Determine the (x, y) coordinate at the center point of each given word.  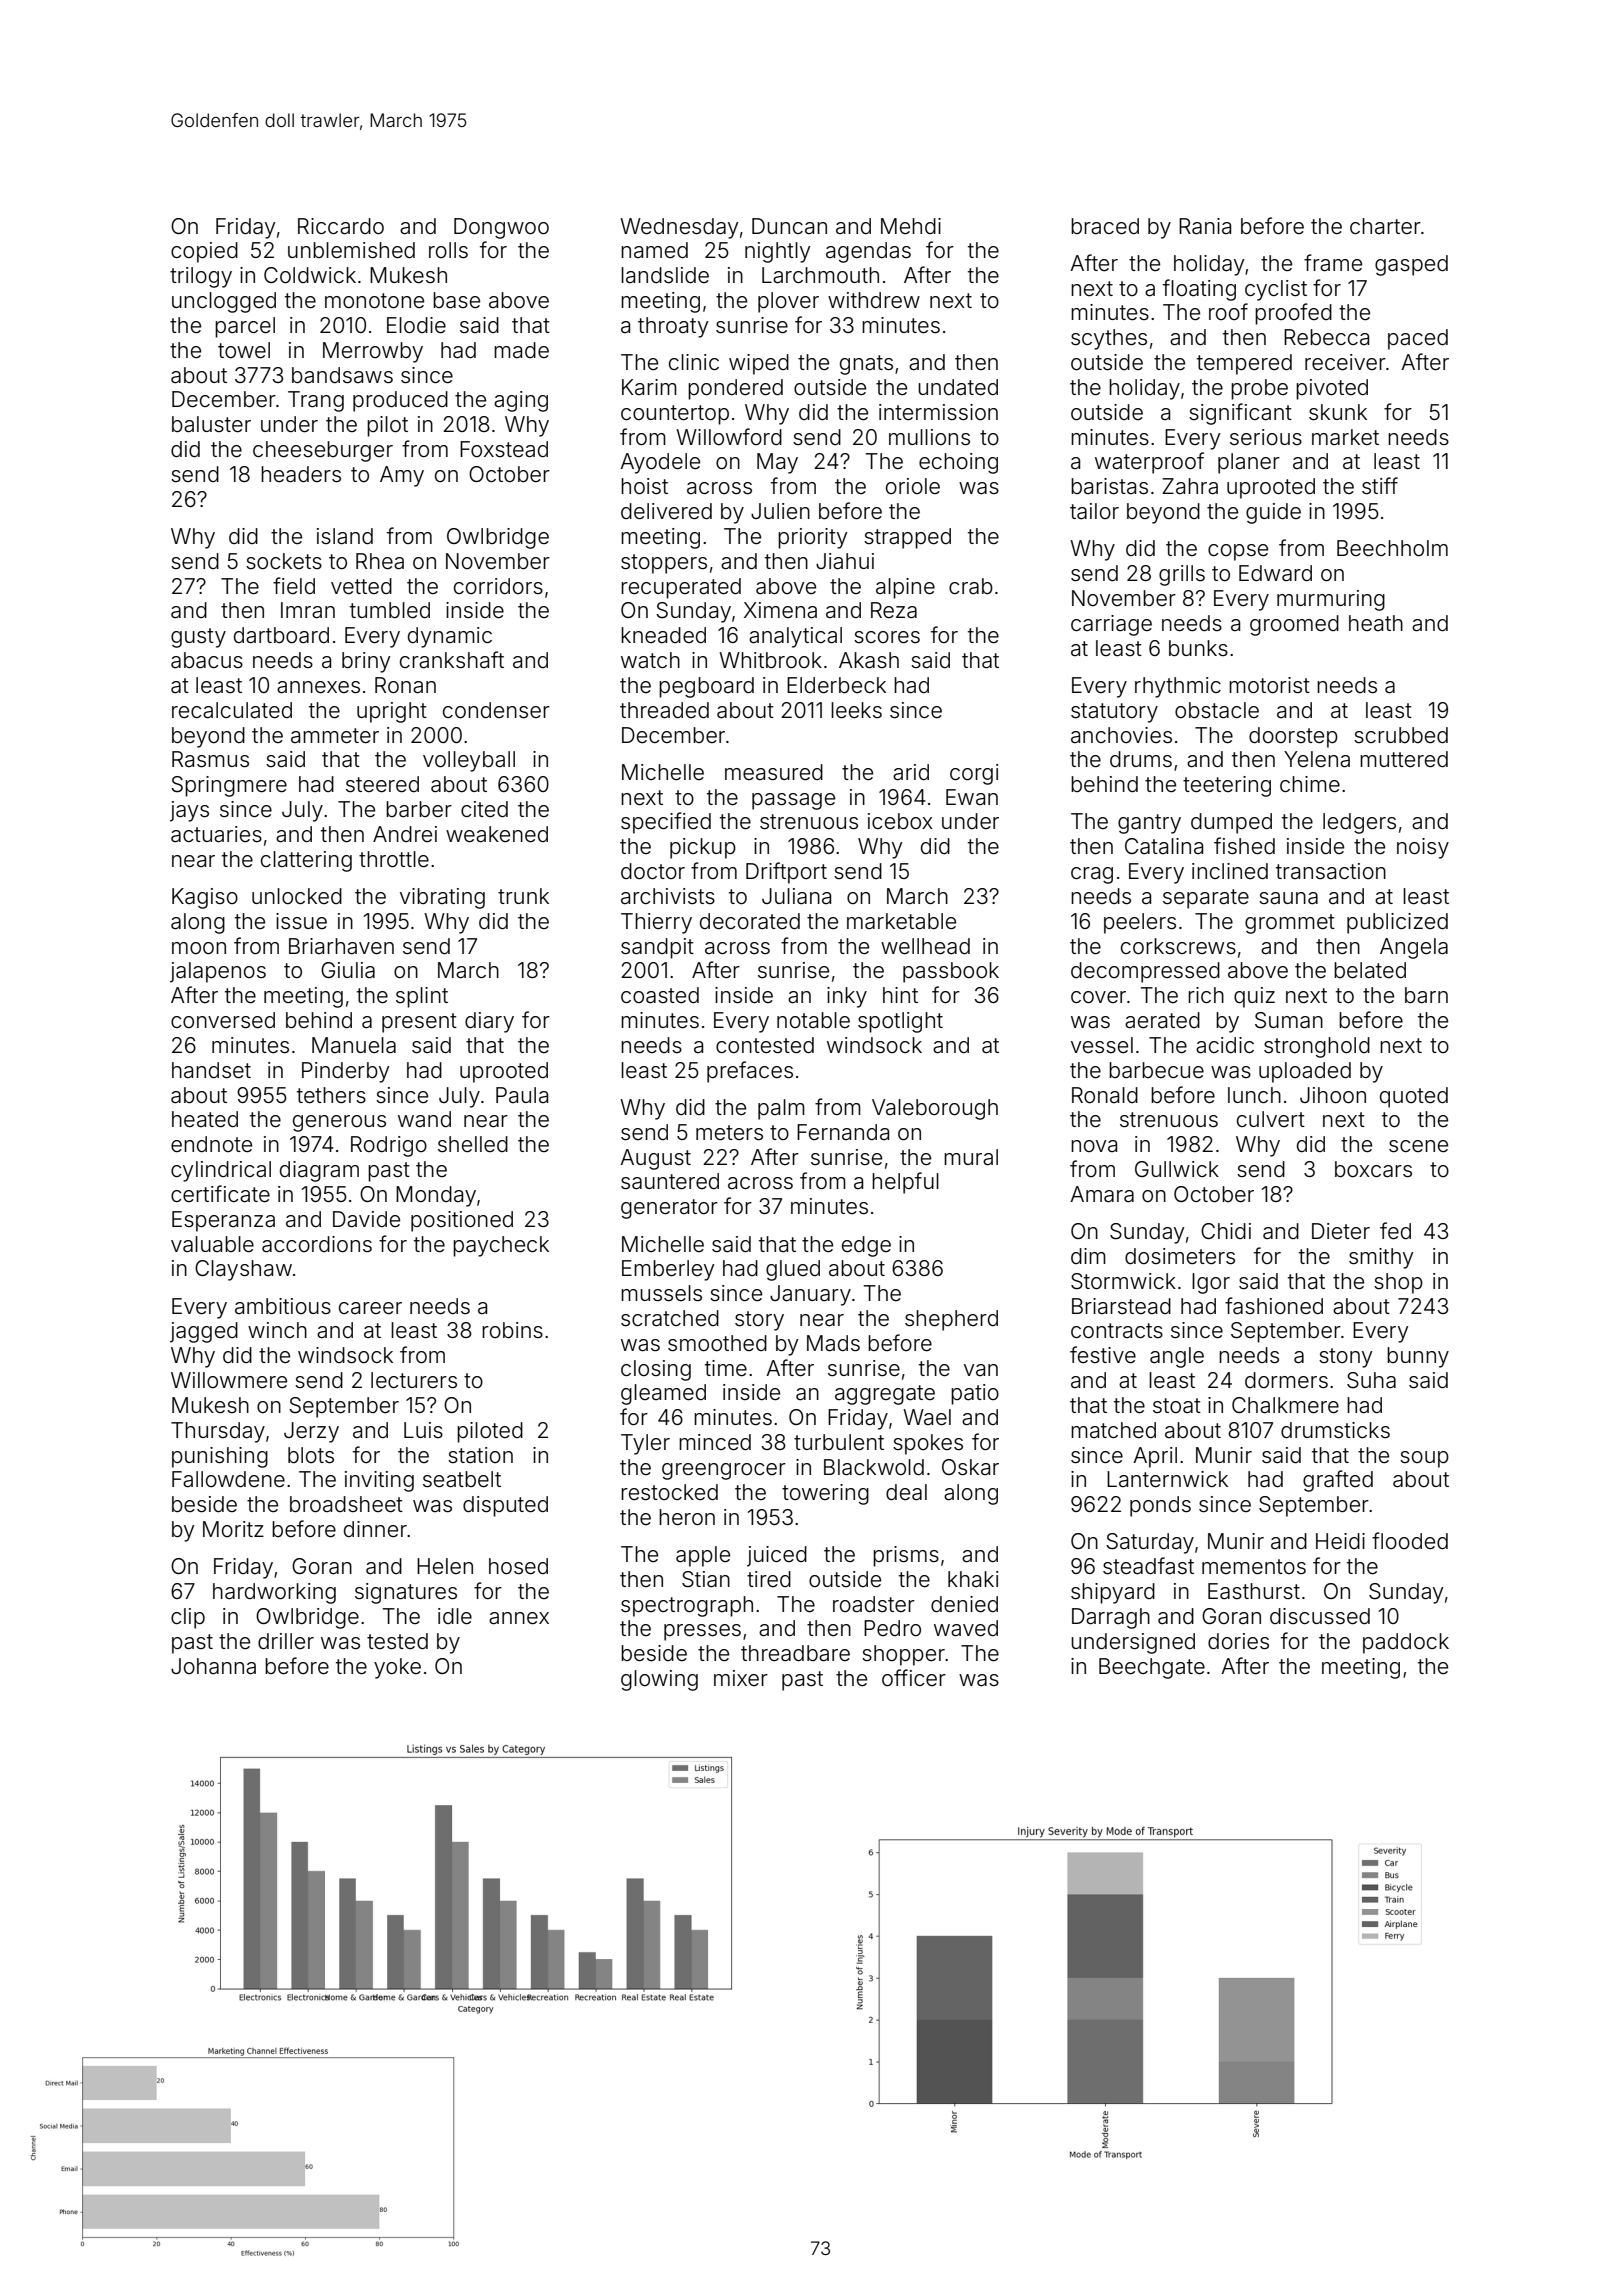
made (521, 350)
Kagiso (205, 898)
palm (781, 1109)
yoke (397, 1668)
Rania (1205, 226)
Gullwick (1177, 1169)
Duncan (789, 226)
